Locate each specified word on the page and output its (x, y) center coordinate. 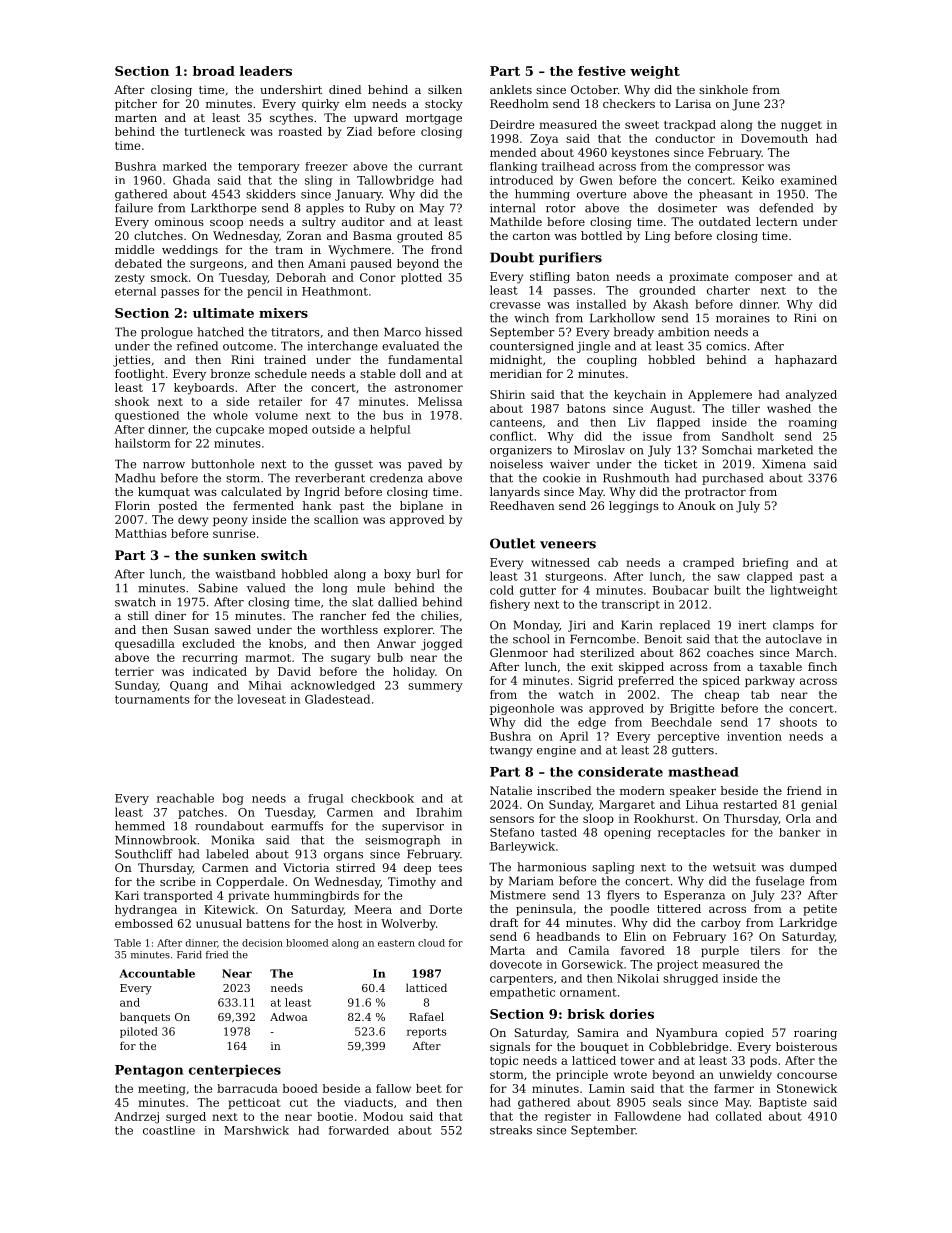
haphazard (806, 361)
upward (376, 119)
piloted (139, 1032)
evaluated (410, 346)
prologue (167, 333)
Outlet (512, 543)
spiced (721, 681)
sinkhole (723, 89)
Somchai (727, 450)
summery (435, 687)
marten (136, 118)
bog (233, 799)
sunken (229, 555)
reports (426, 1033)
